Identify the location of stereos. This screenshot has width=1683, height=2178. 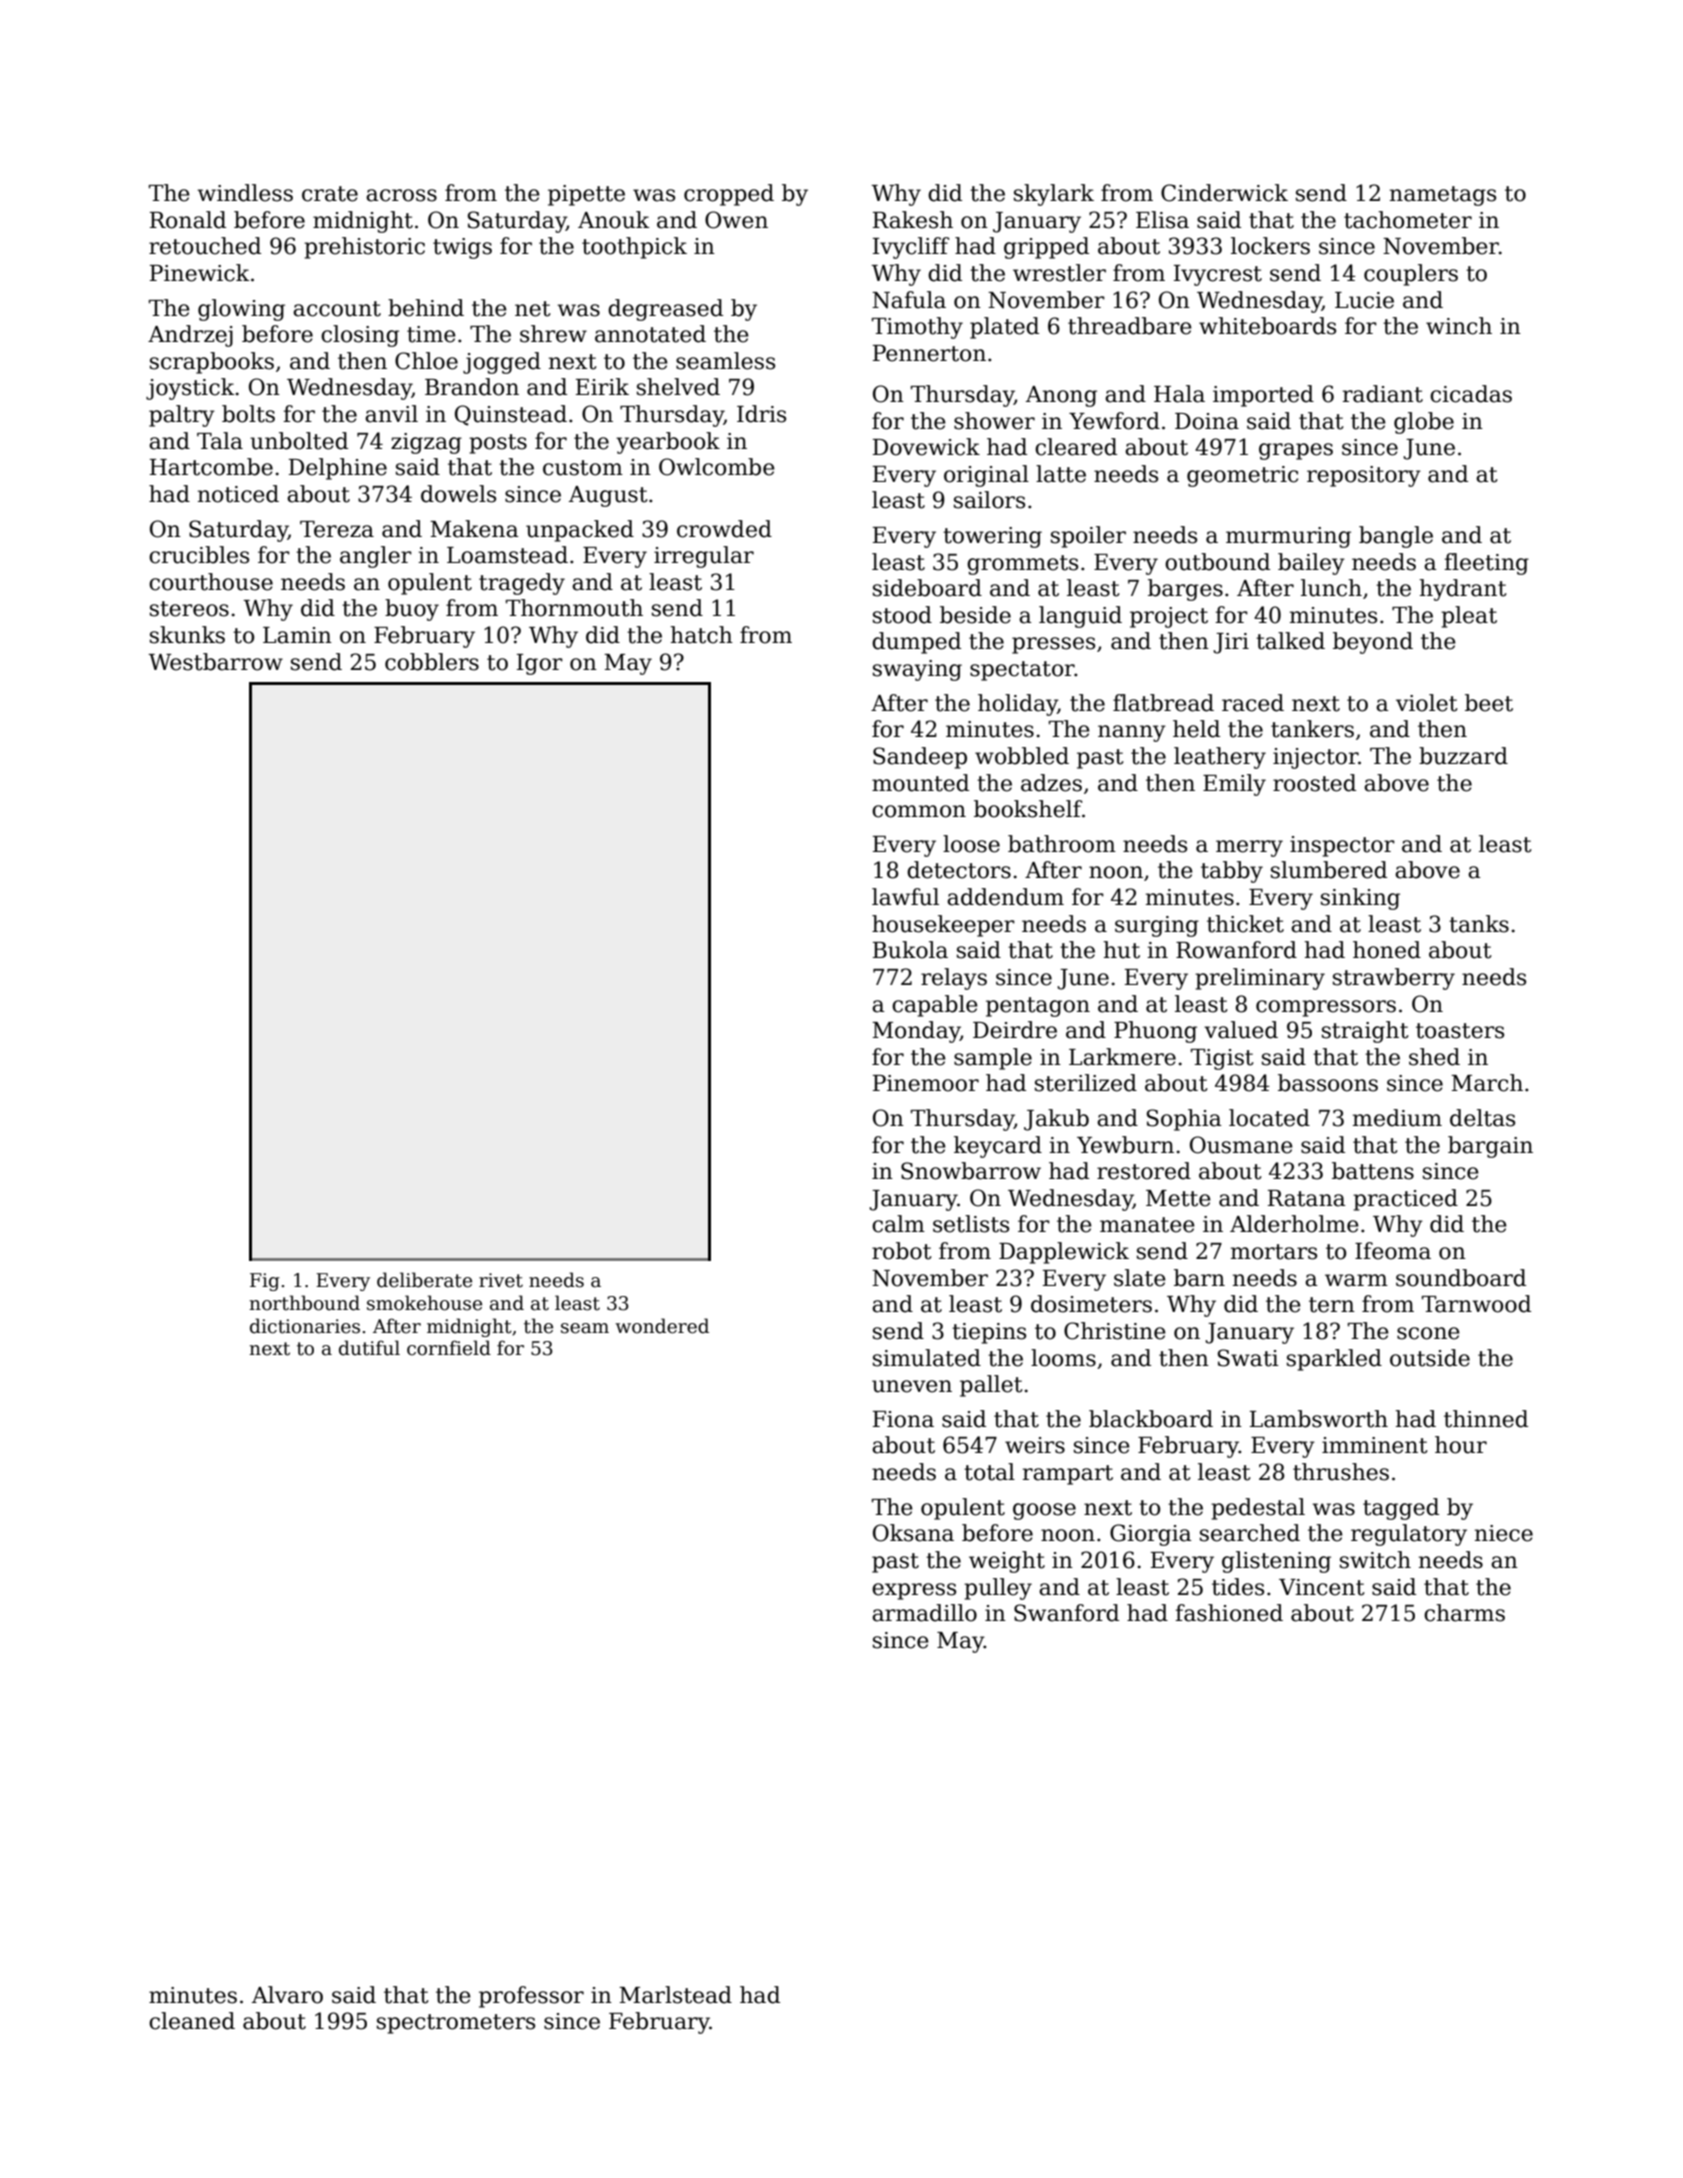
(189, 609).
